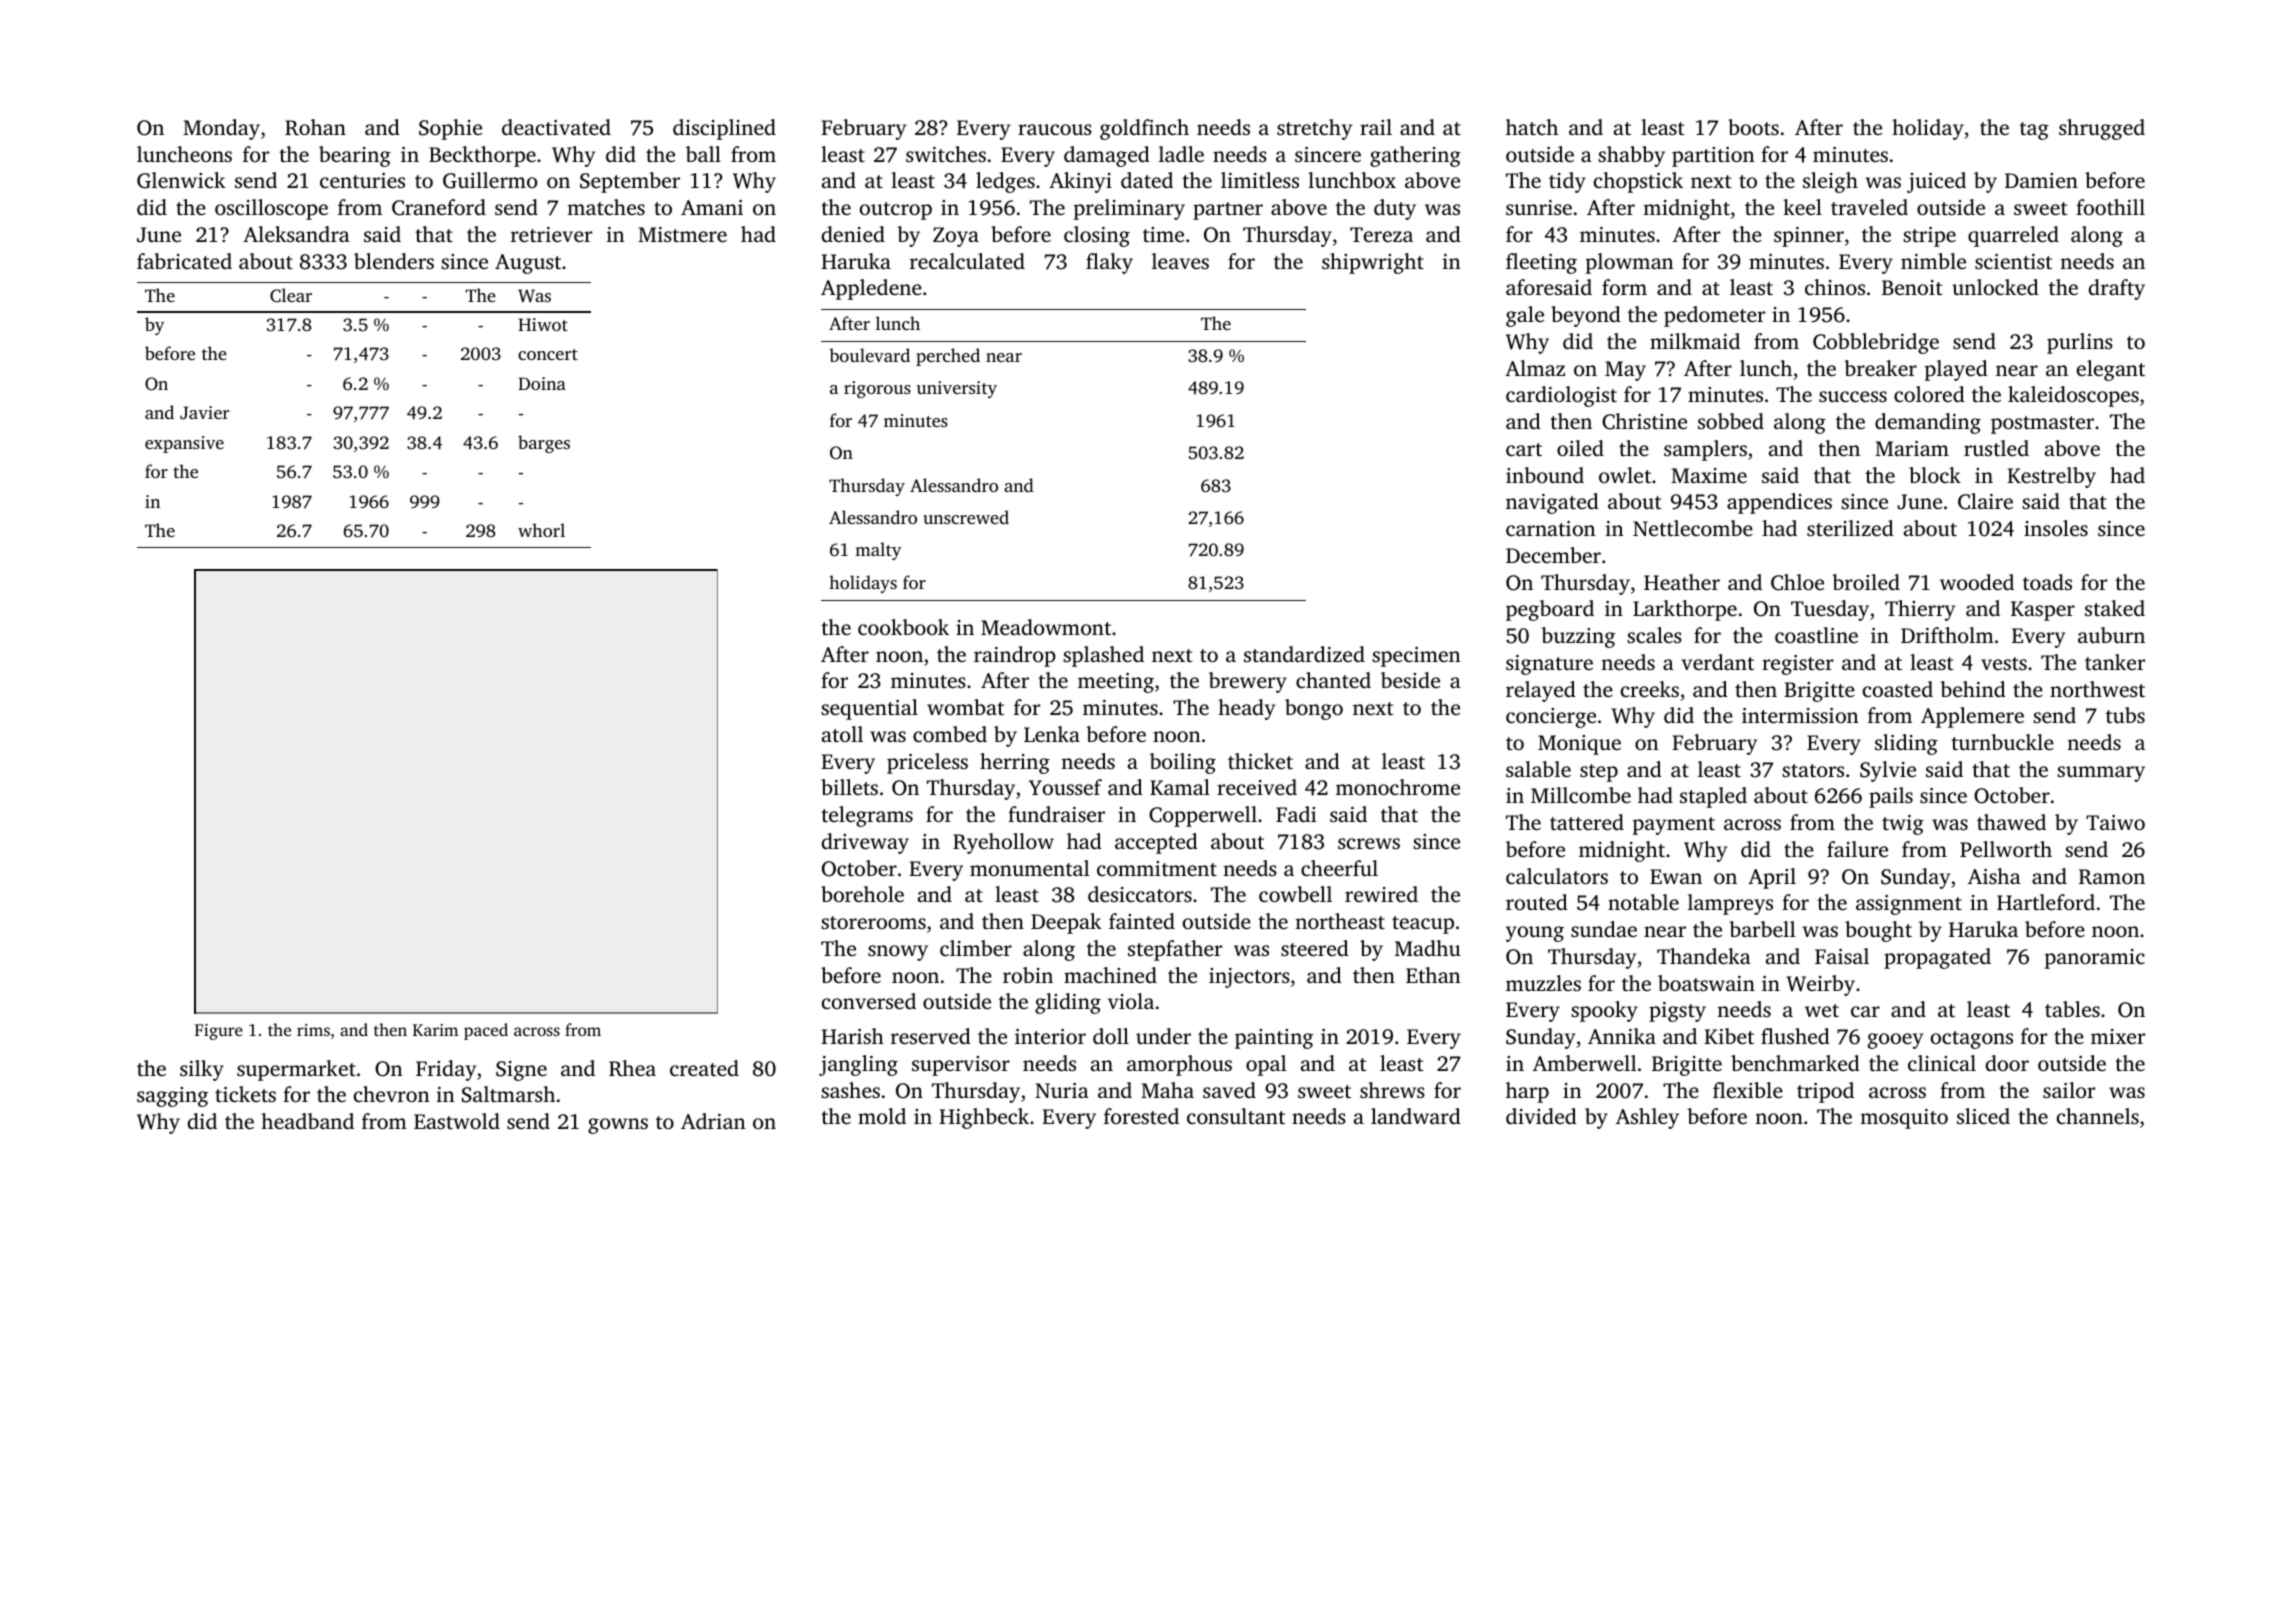 This screenshot has height=1614, width=2282. Describe the element at coordinates (865, 843) in the screenshot. I see `driveway` at that location.
